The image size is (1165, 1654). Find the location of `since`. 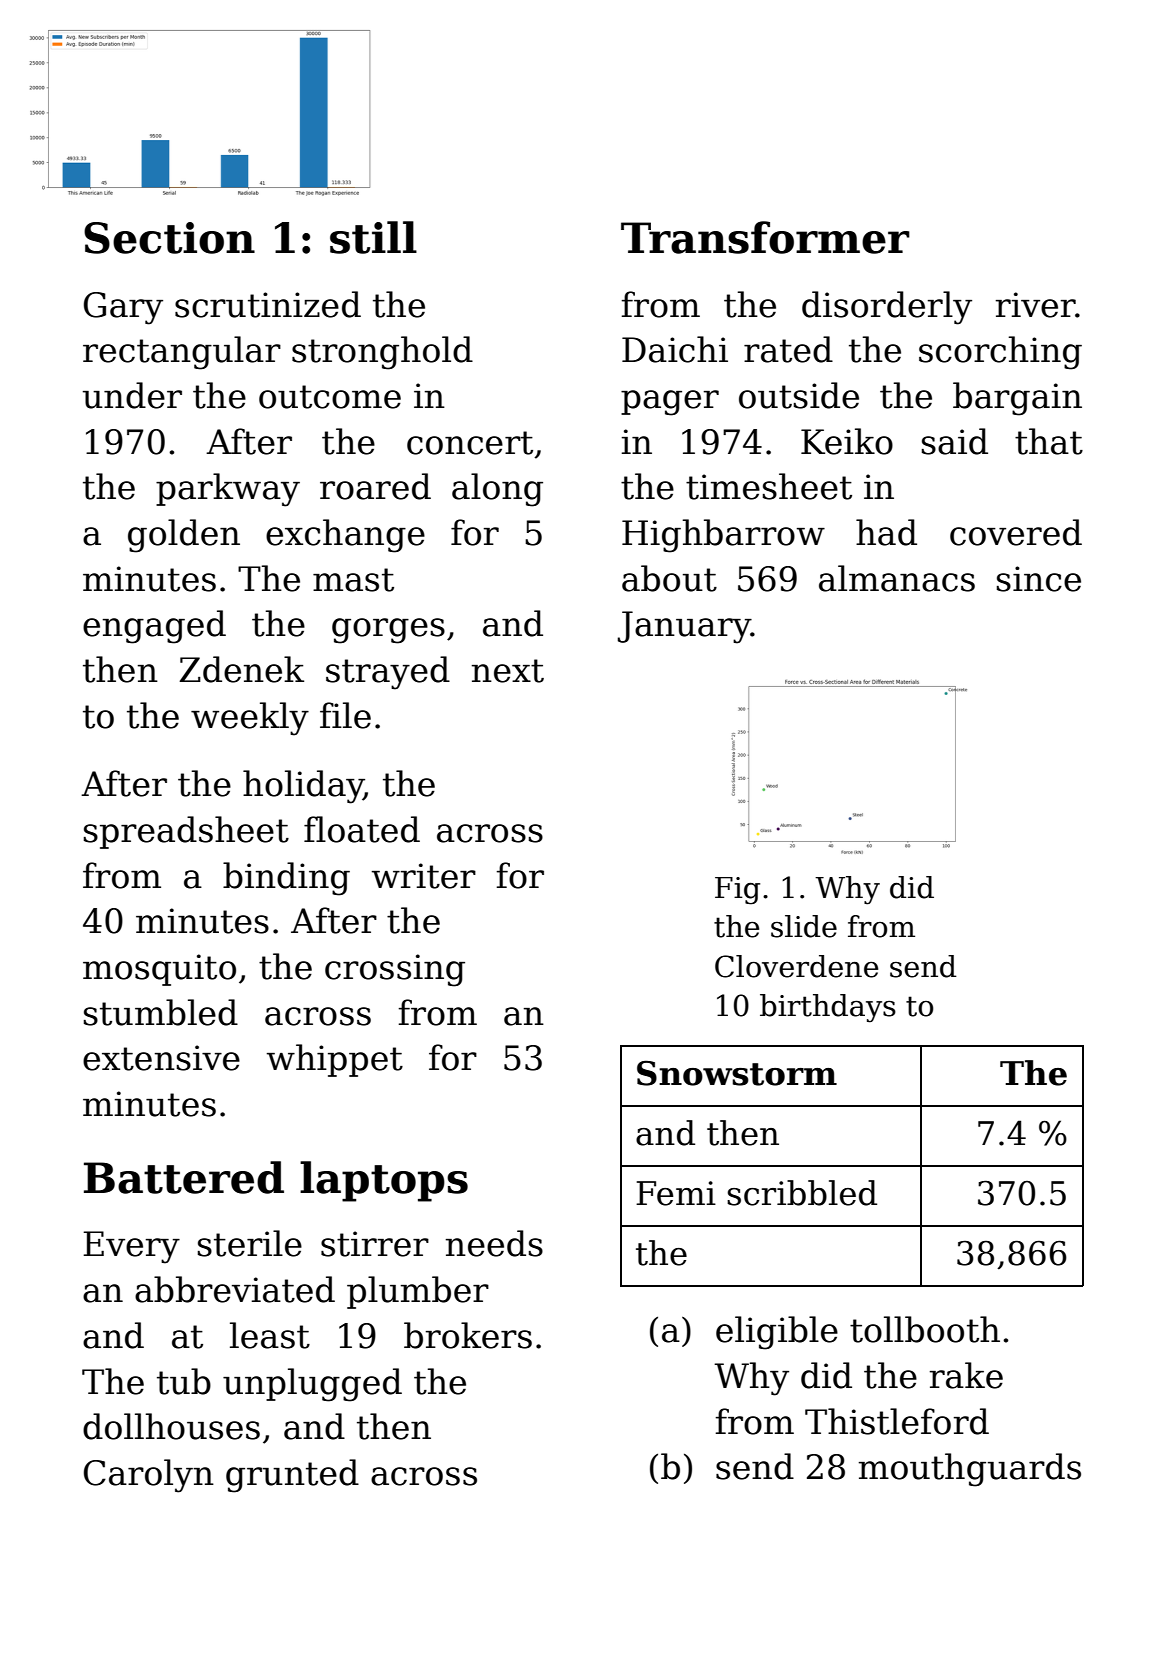

since is located at coordinates (1039, 579).
